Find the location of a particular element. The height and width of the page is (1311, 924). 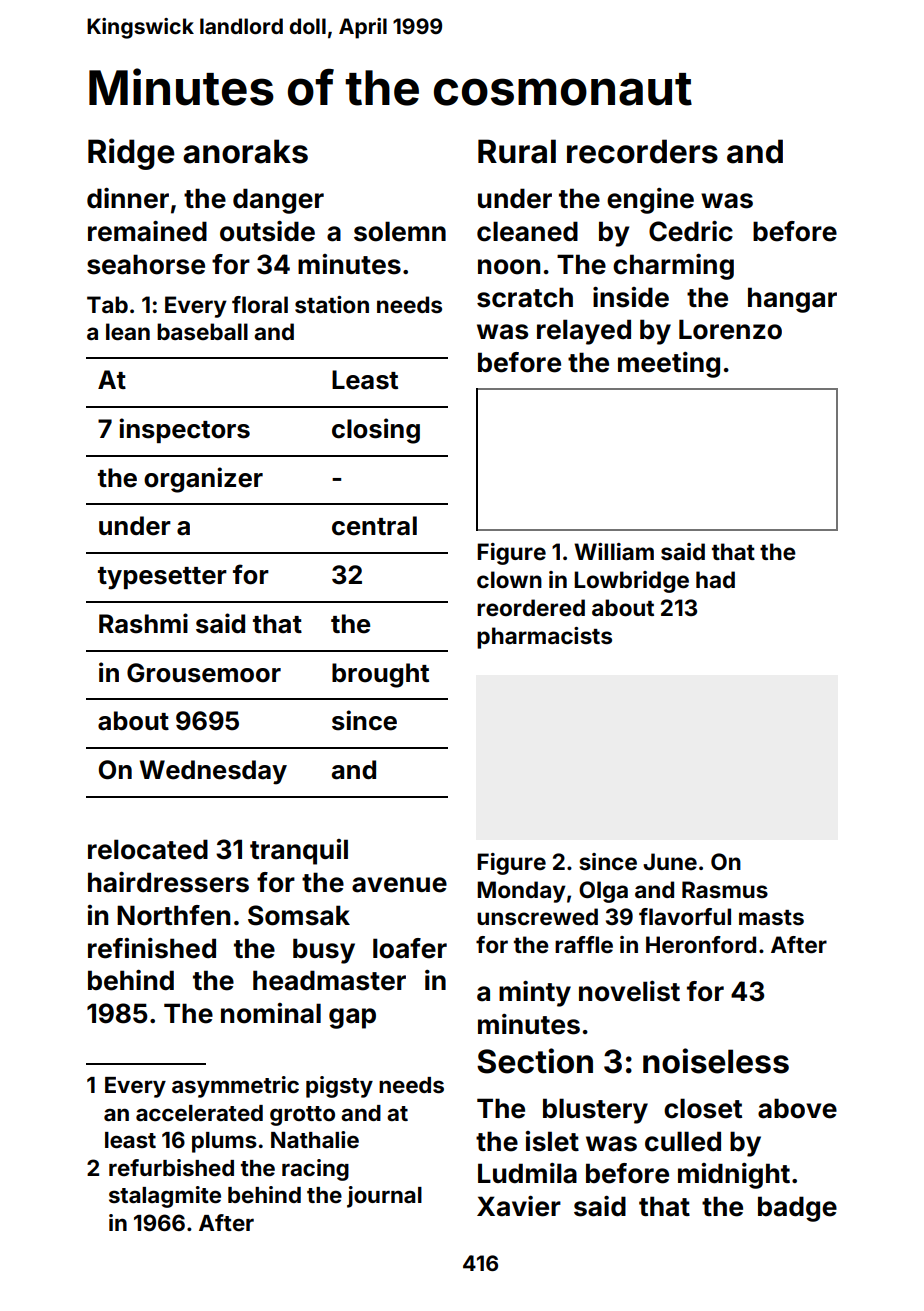

flavorful is located at coordinates (685, 916).
